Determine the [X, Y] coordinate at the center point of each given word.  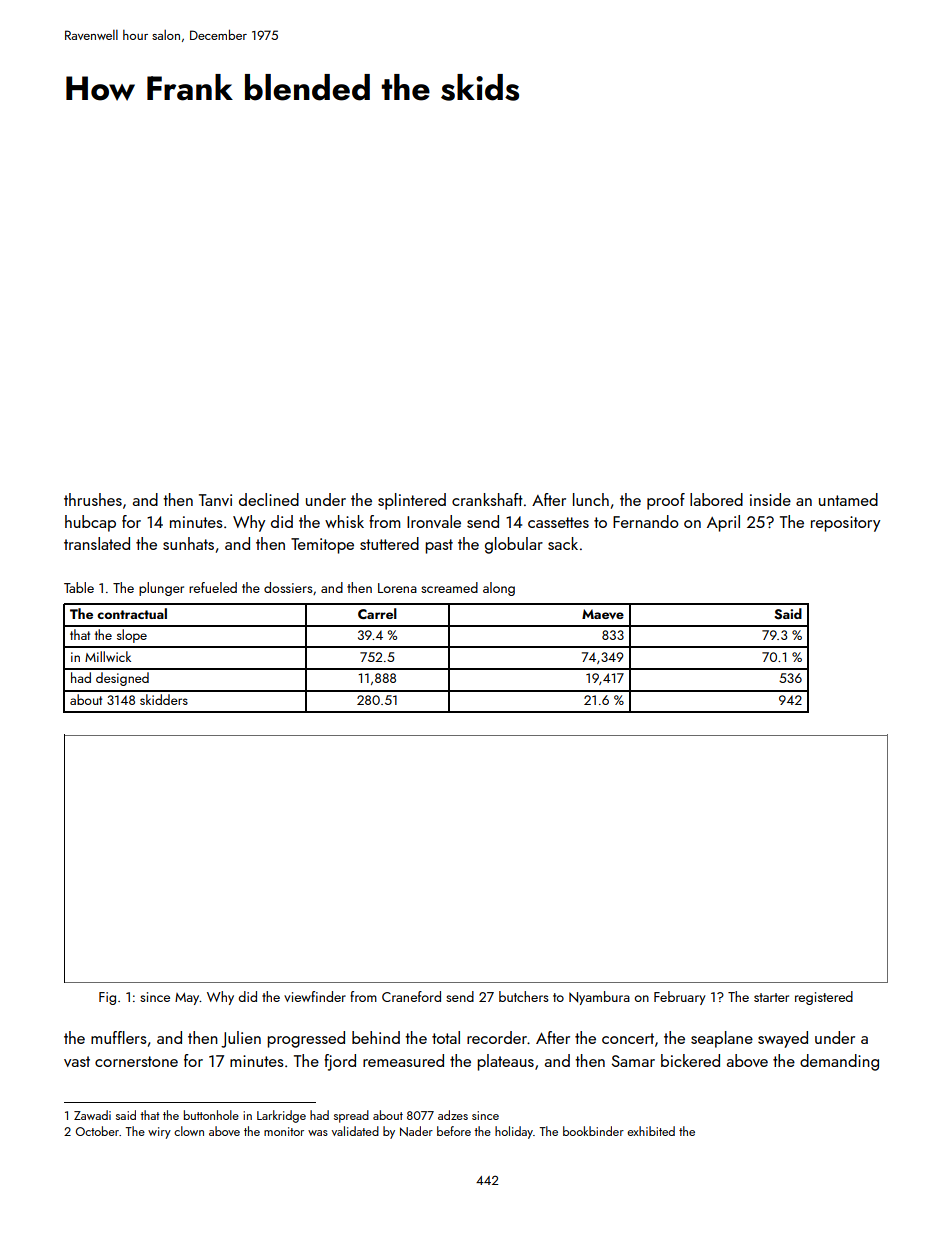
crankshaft [487, 499]
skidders [164, 699]
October [97, 1131]
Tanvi [215, 500]
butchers [524, 996]
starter [771, 997]
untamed [848, 499]
